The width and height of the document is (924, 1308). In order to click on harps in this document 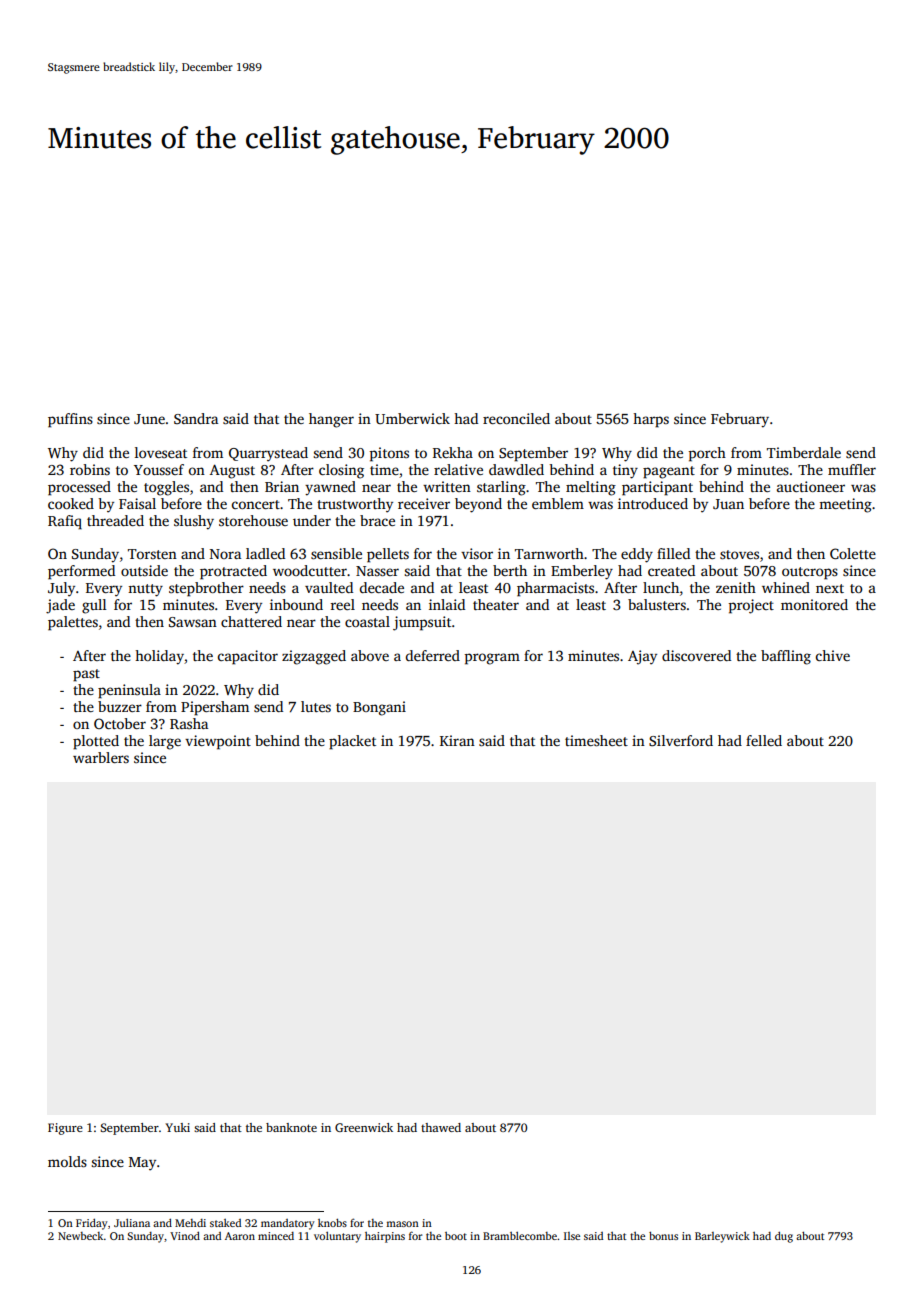, I will do `click(651, 420)`.
